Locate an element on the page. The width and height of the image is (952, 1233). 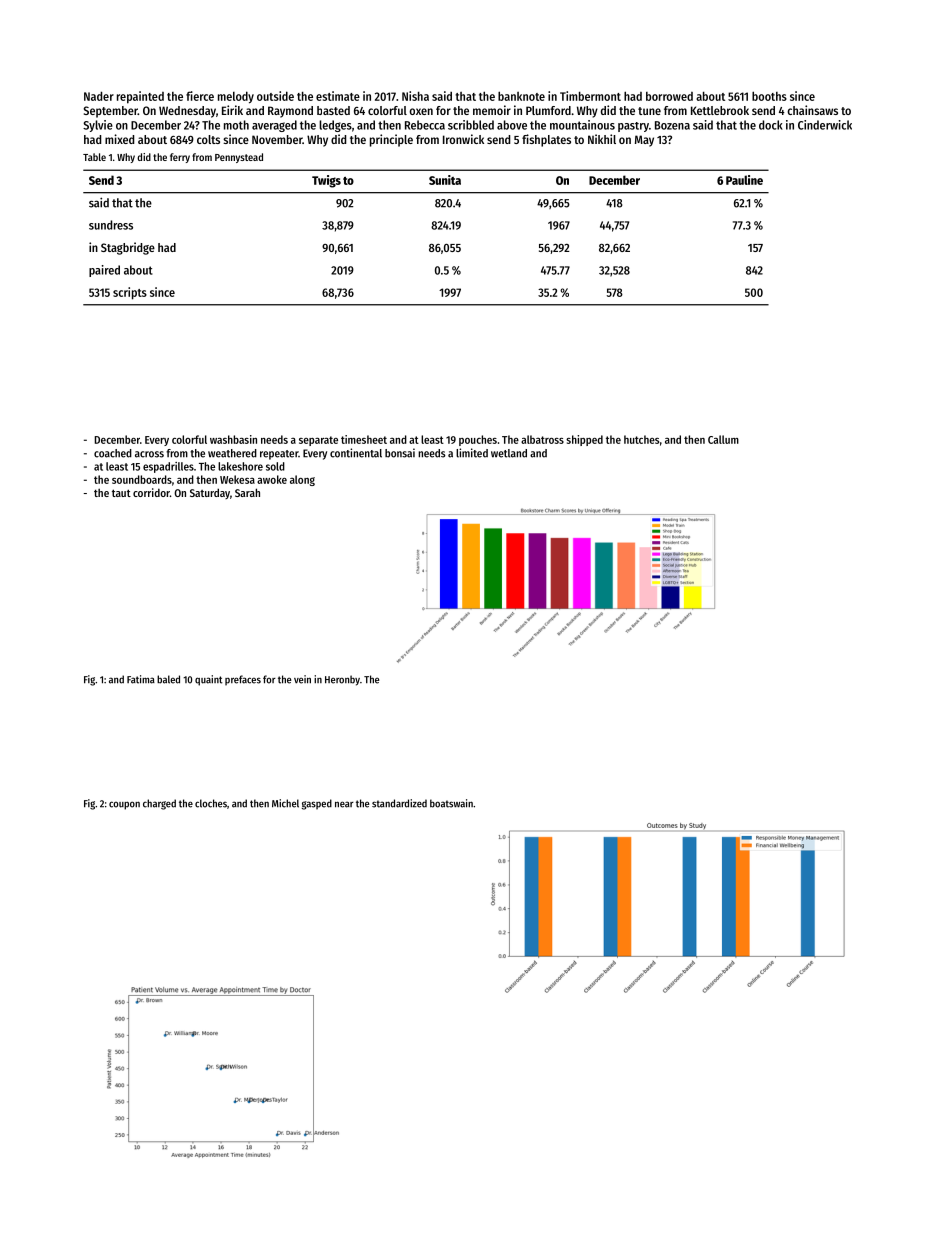
hutches is located at coordinates (641, 439).
